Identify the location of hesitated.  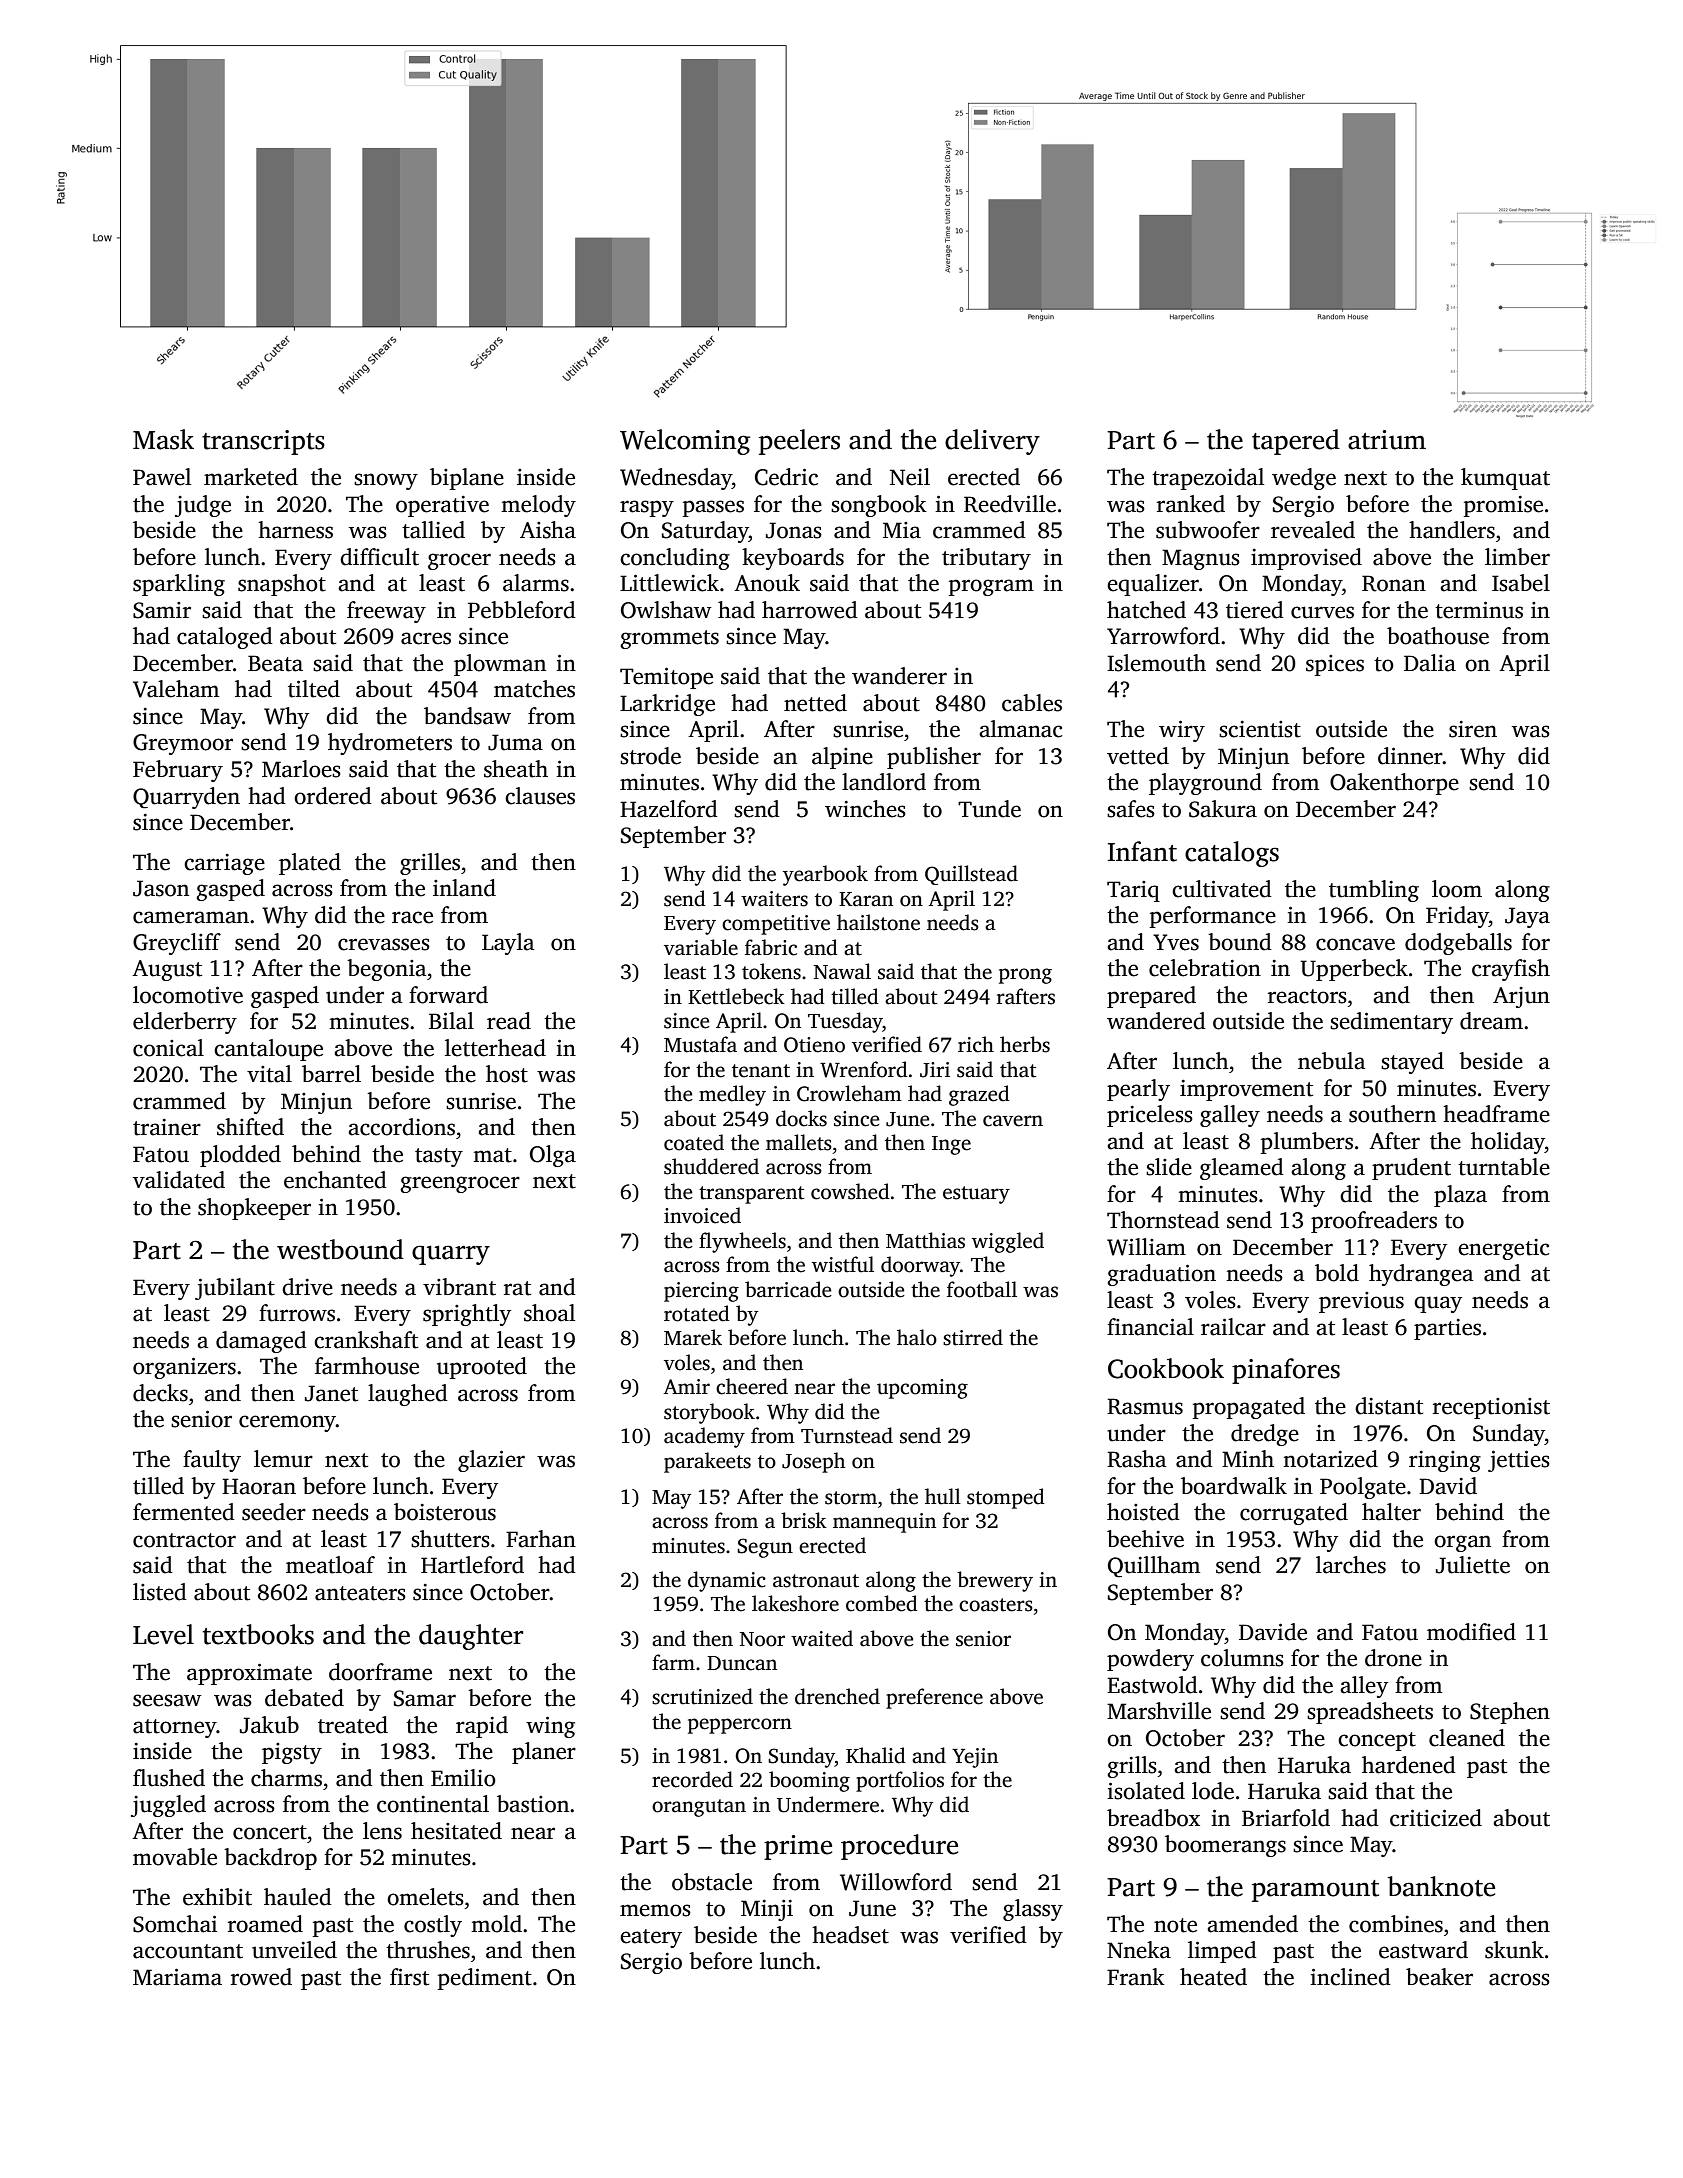
(456, 1831).
